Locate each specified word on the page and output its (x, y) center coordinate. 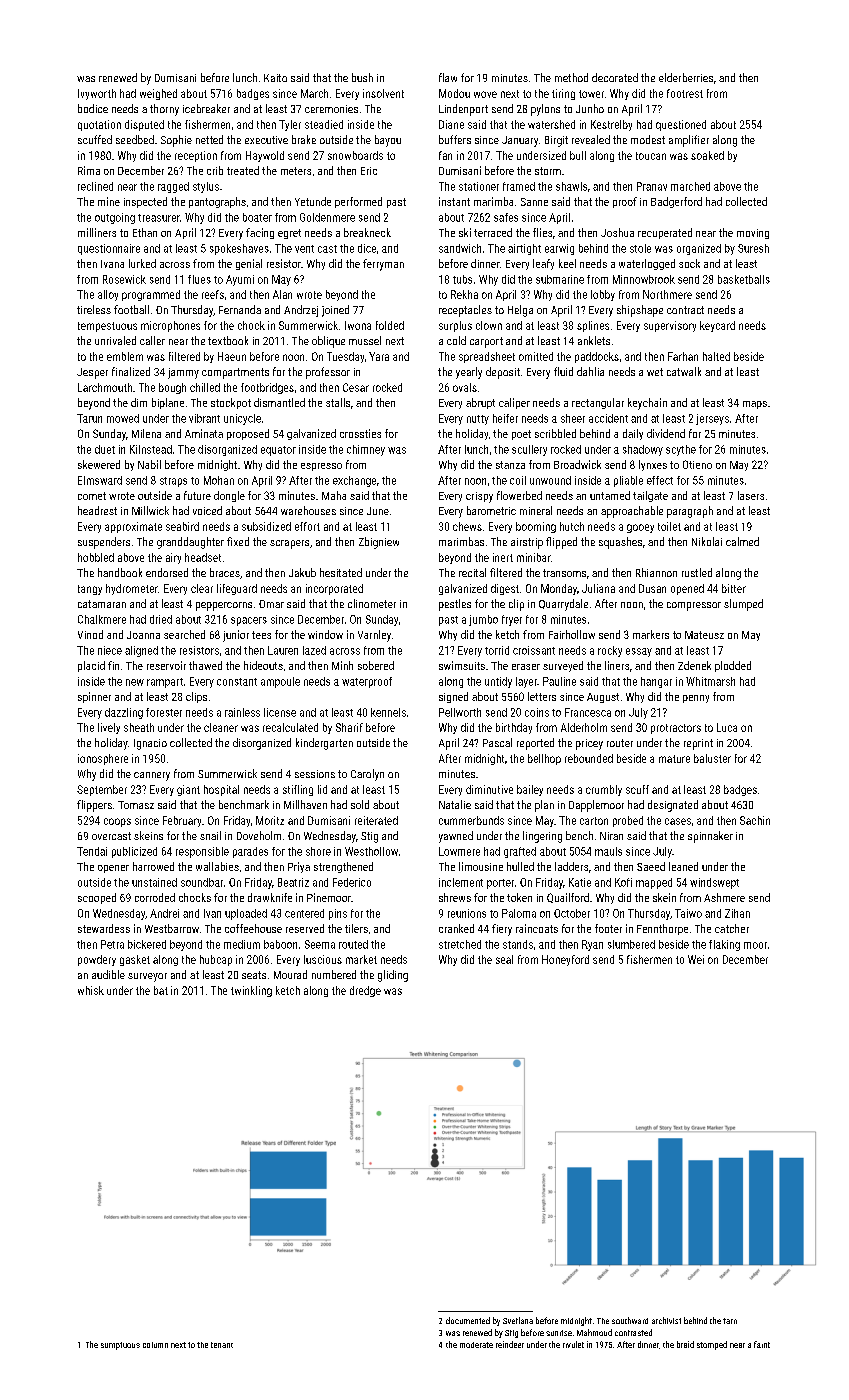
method (571, 77)
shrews (455, 897)
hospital (221, 790)
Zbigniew (379, 543)
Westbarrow (172, 928)
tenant (222, 1345)
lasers (751, 495)
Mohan (219, 480)
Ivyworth (97, 94)
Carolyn (367, 775)
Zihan (737, 913)
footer (608, 928)
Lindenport (463, 110)
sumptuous (120, 1346)
